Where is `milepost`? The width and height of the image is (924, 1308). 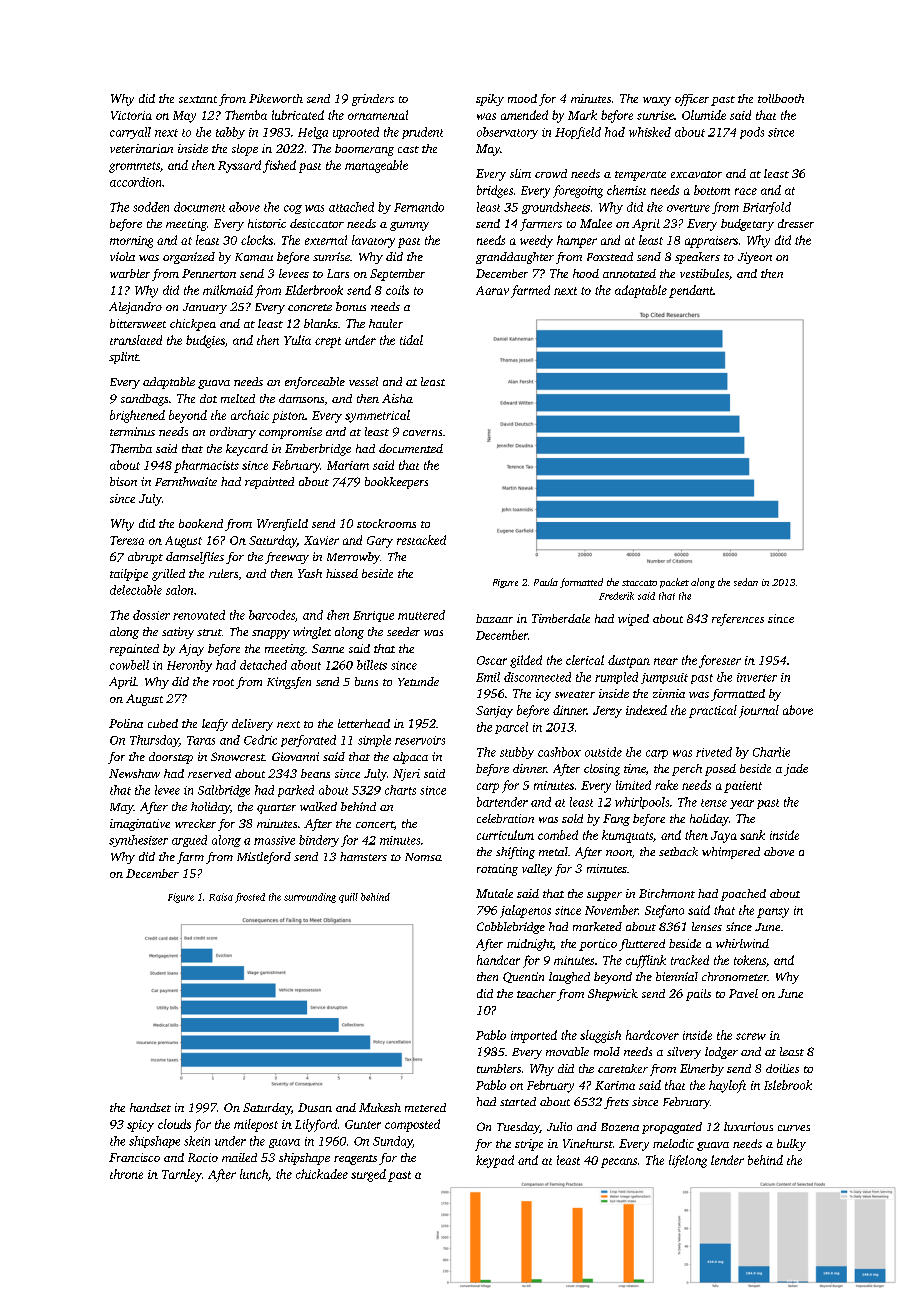 milepost is located at coordinates (256, 1125).
